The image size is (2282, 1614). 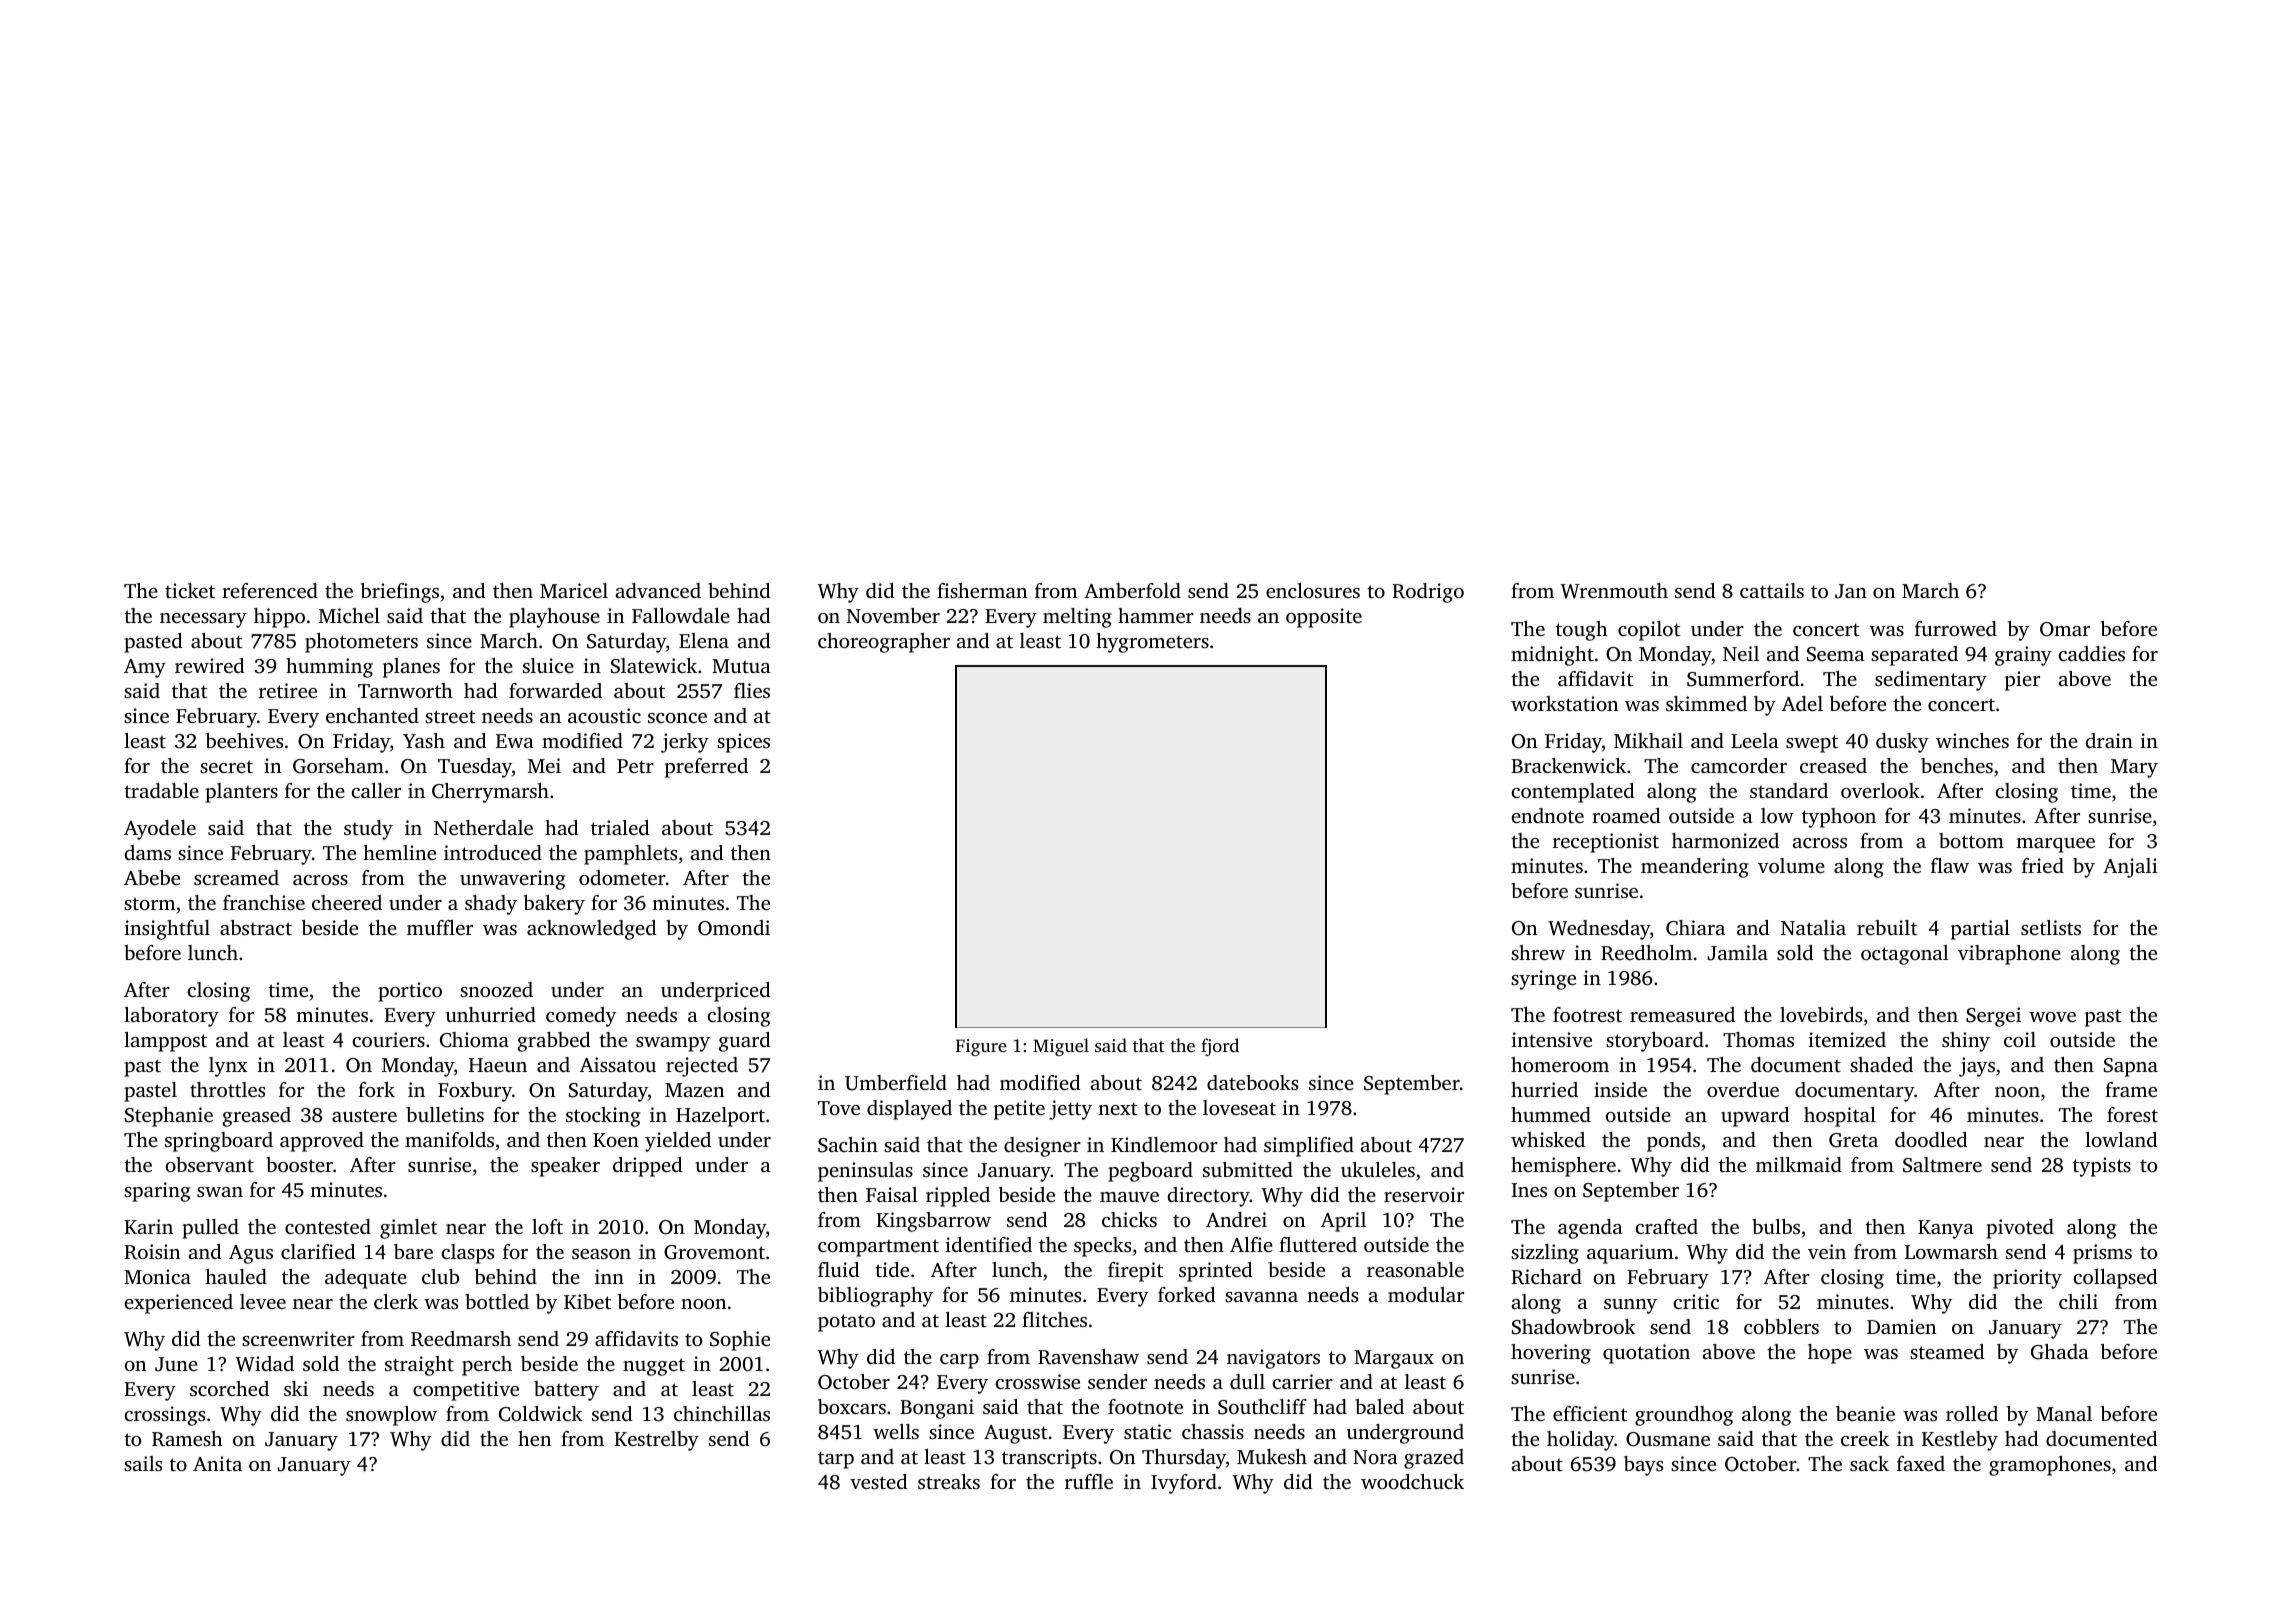 I want to click on overdue, so click(x=1743, y=1089).
